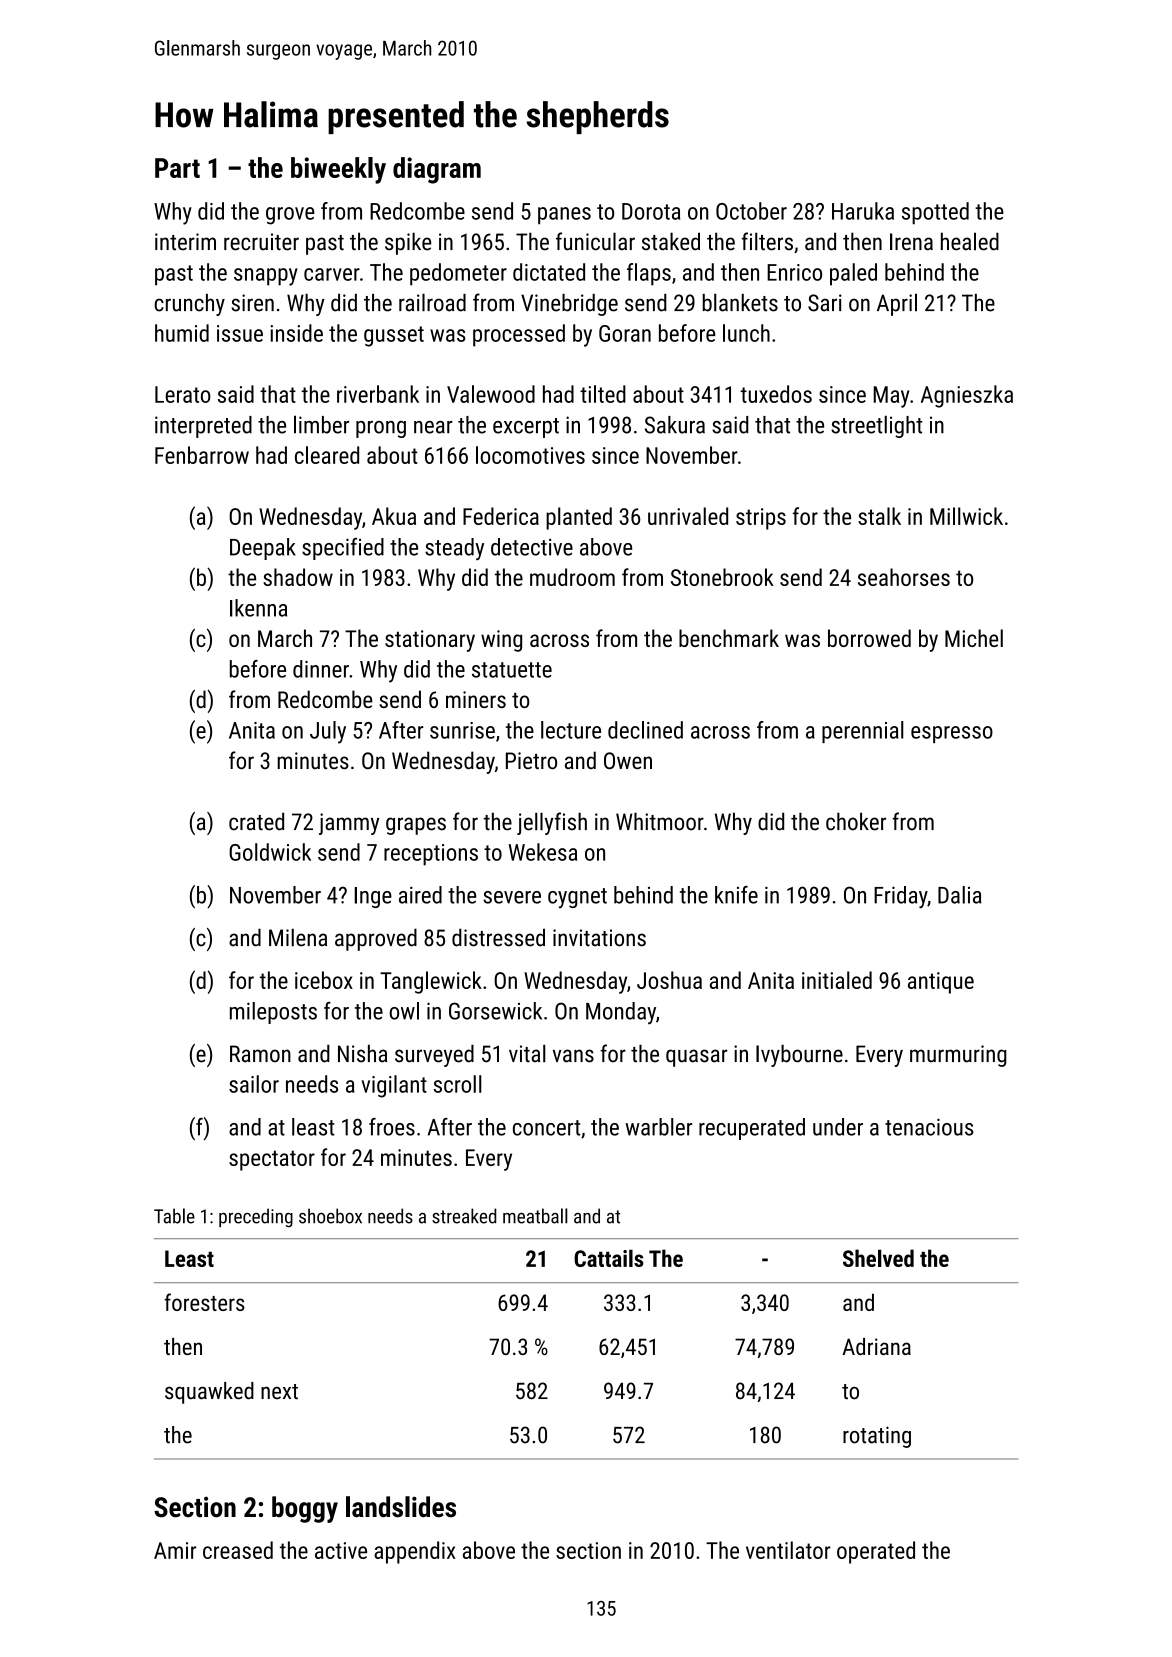 The width and height of the screenshot is (1172, 1657). What do you see at coordinates (863, 732) in the screenshot?
I see `perennial` at bounding box center [863, 732].
